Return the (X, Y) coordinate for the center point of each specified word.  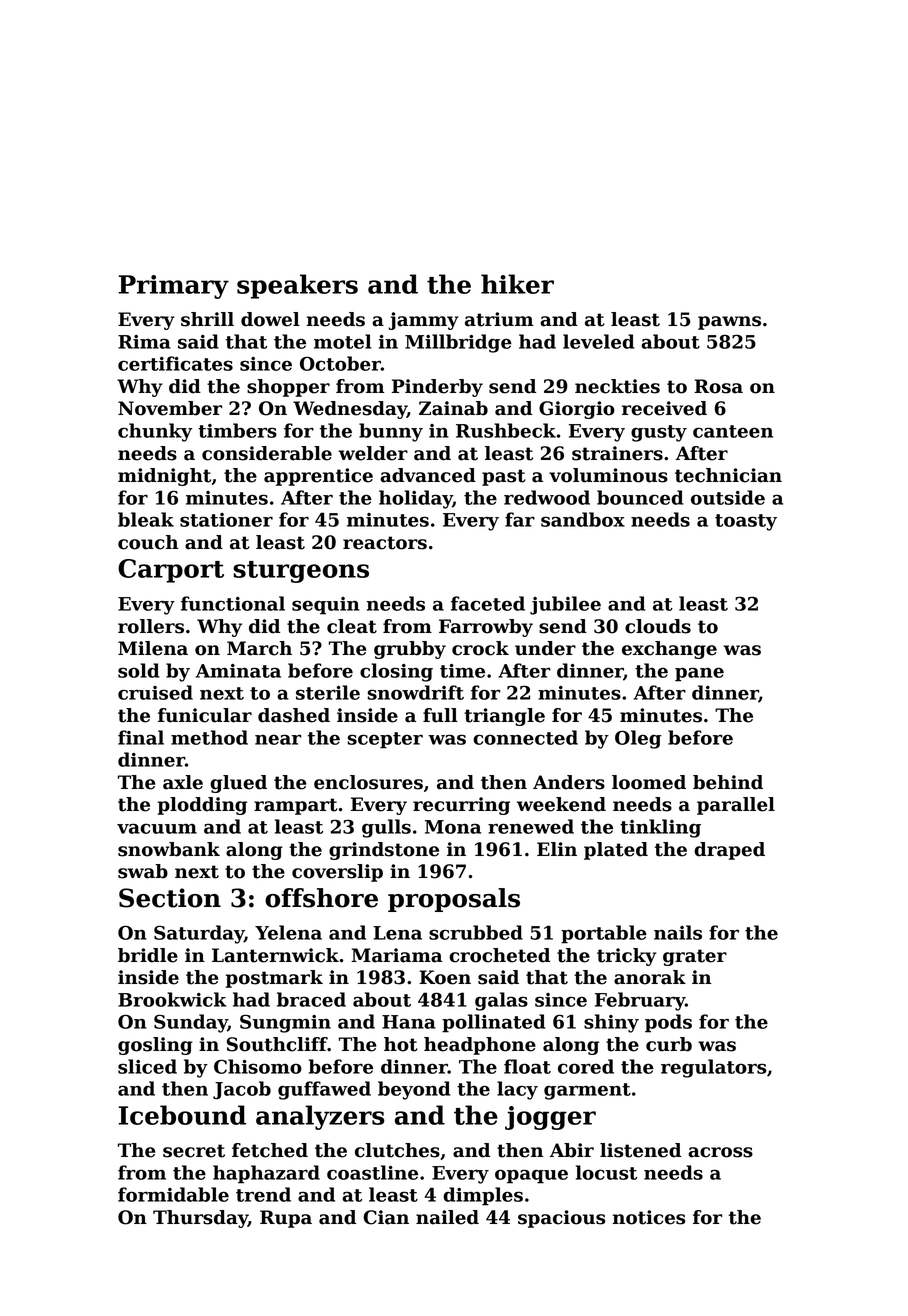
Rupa (286, 1219)
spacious (561, 1219)
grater (695, 957)
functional (233, 603)
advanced (428, 475)
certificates (175, 363)
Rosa (718, 386)
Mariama (397, 955)
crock (480, 648)
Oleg (638, 739)
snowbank (169, 849)
